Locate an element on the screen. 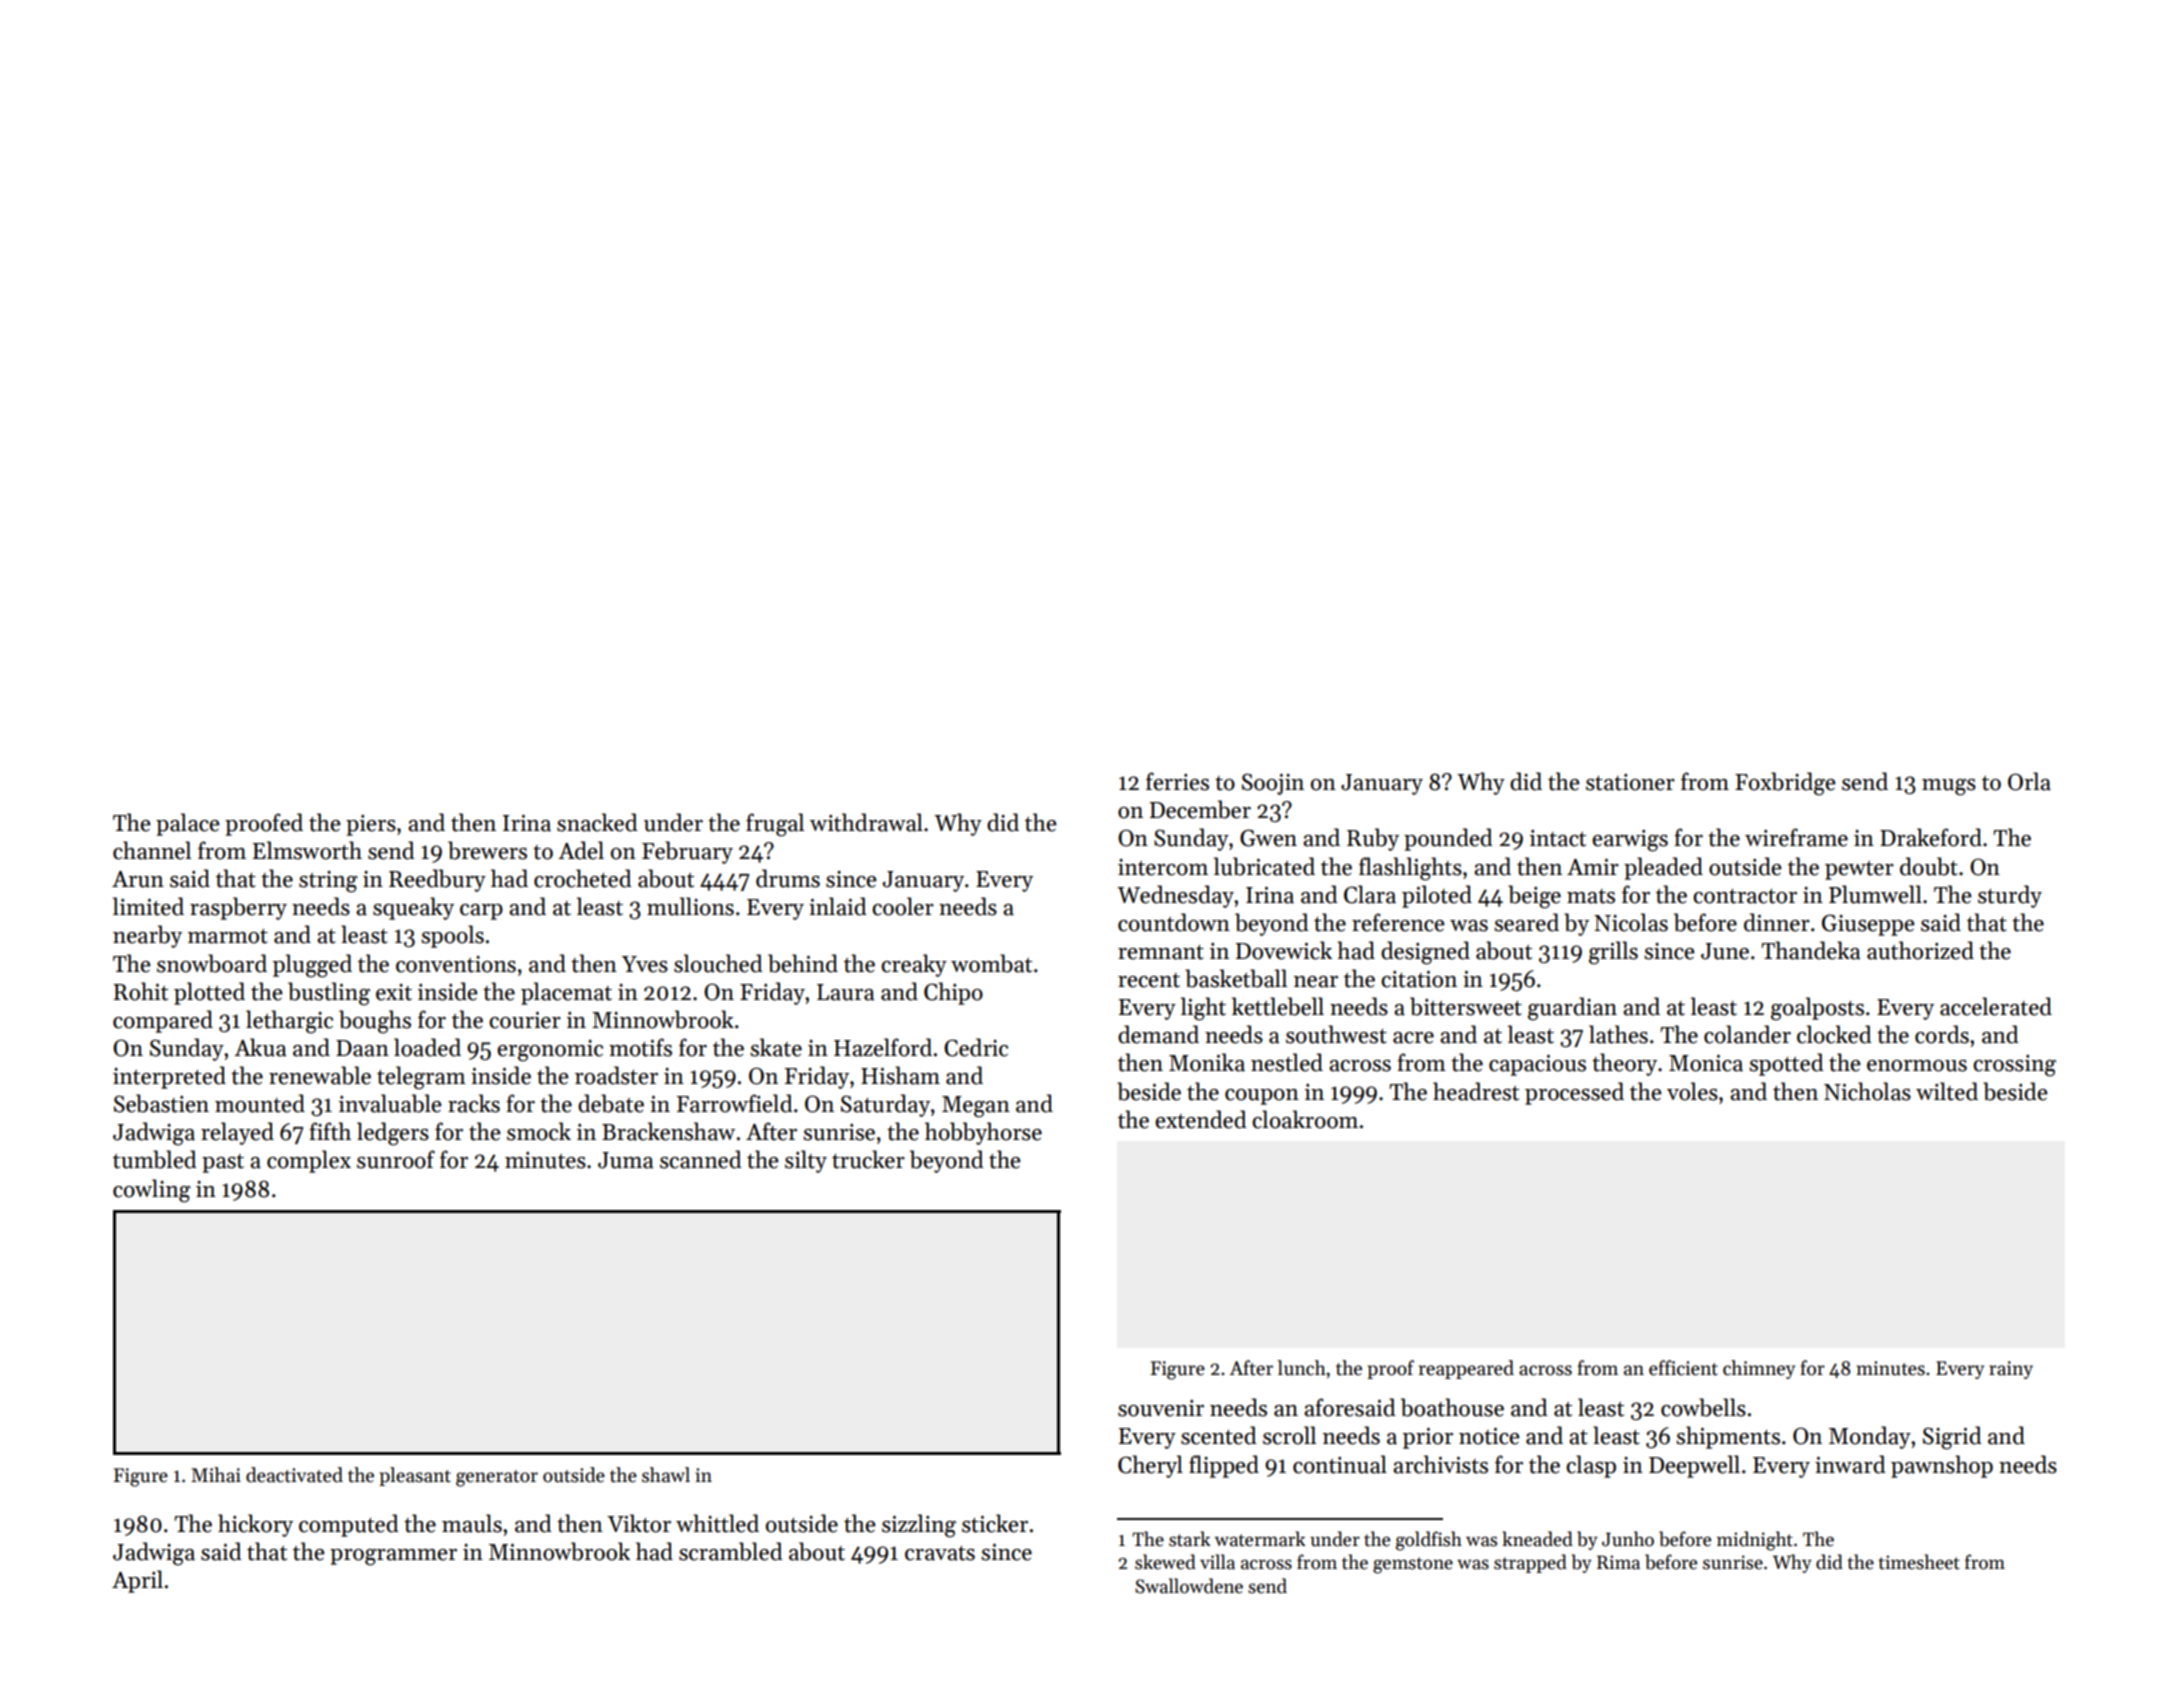 Image resolution: width=2178 pixels, height=1683 pixels. silty is located at coordinates (806, 1161).
